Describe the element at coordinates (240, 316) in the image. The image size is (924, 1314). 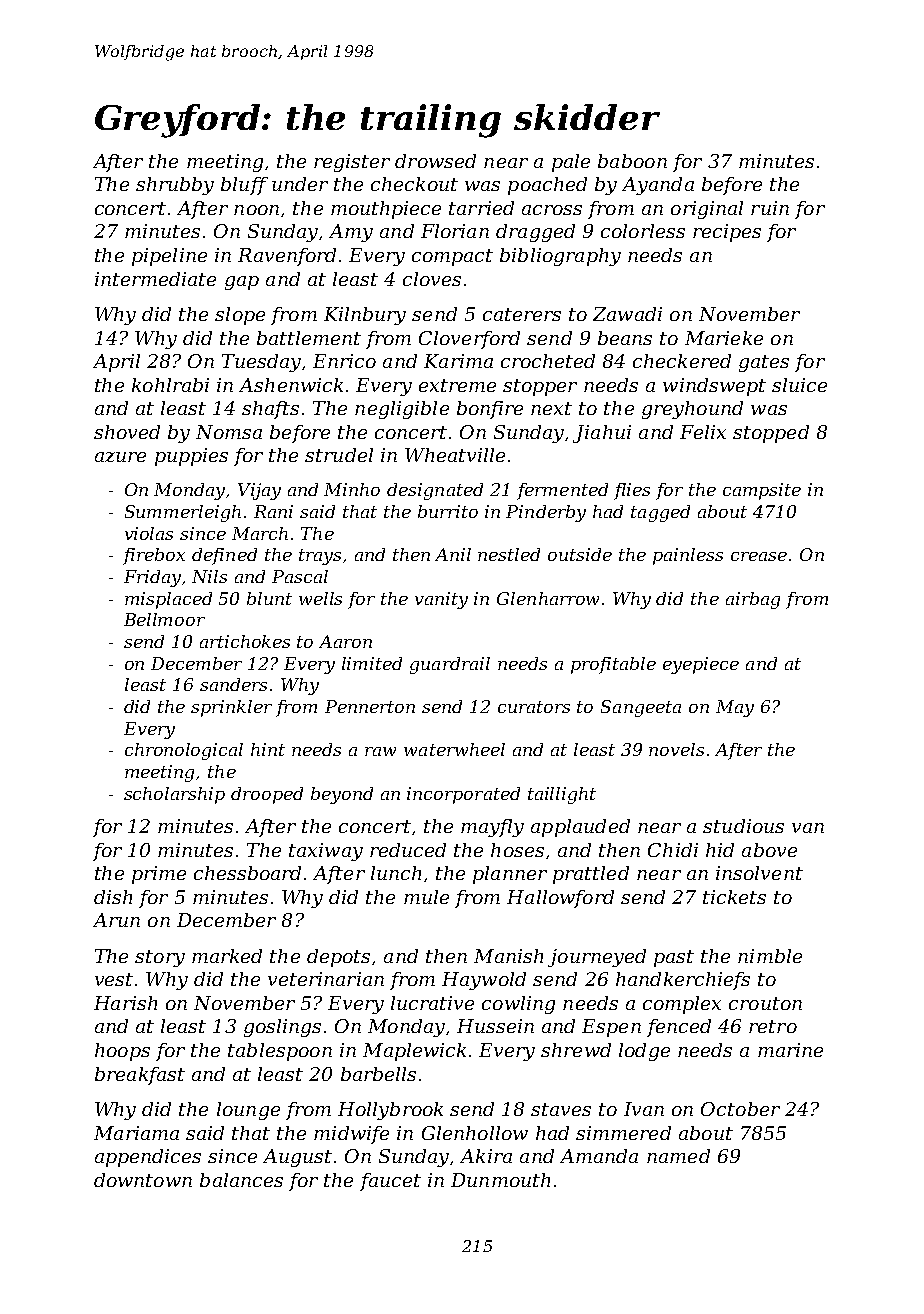
I see `slope` at that location.
